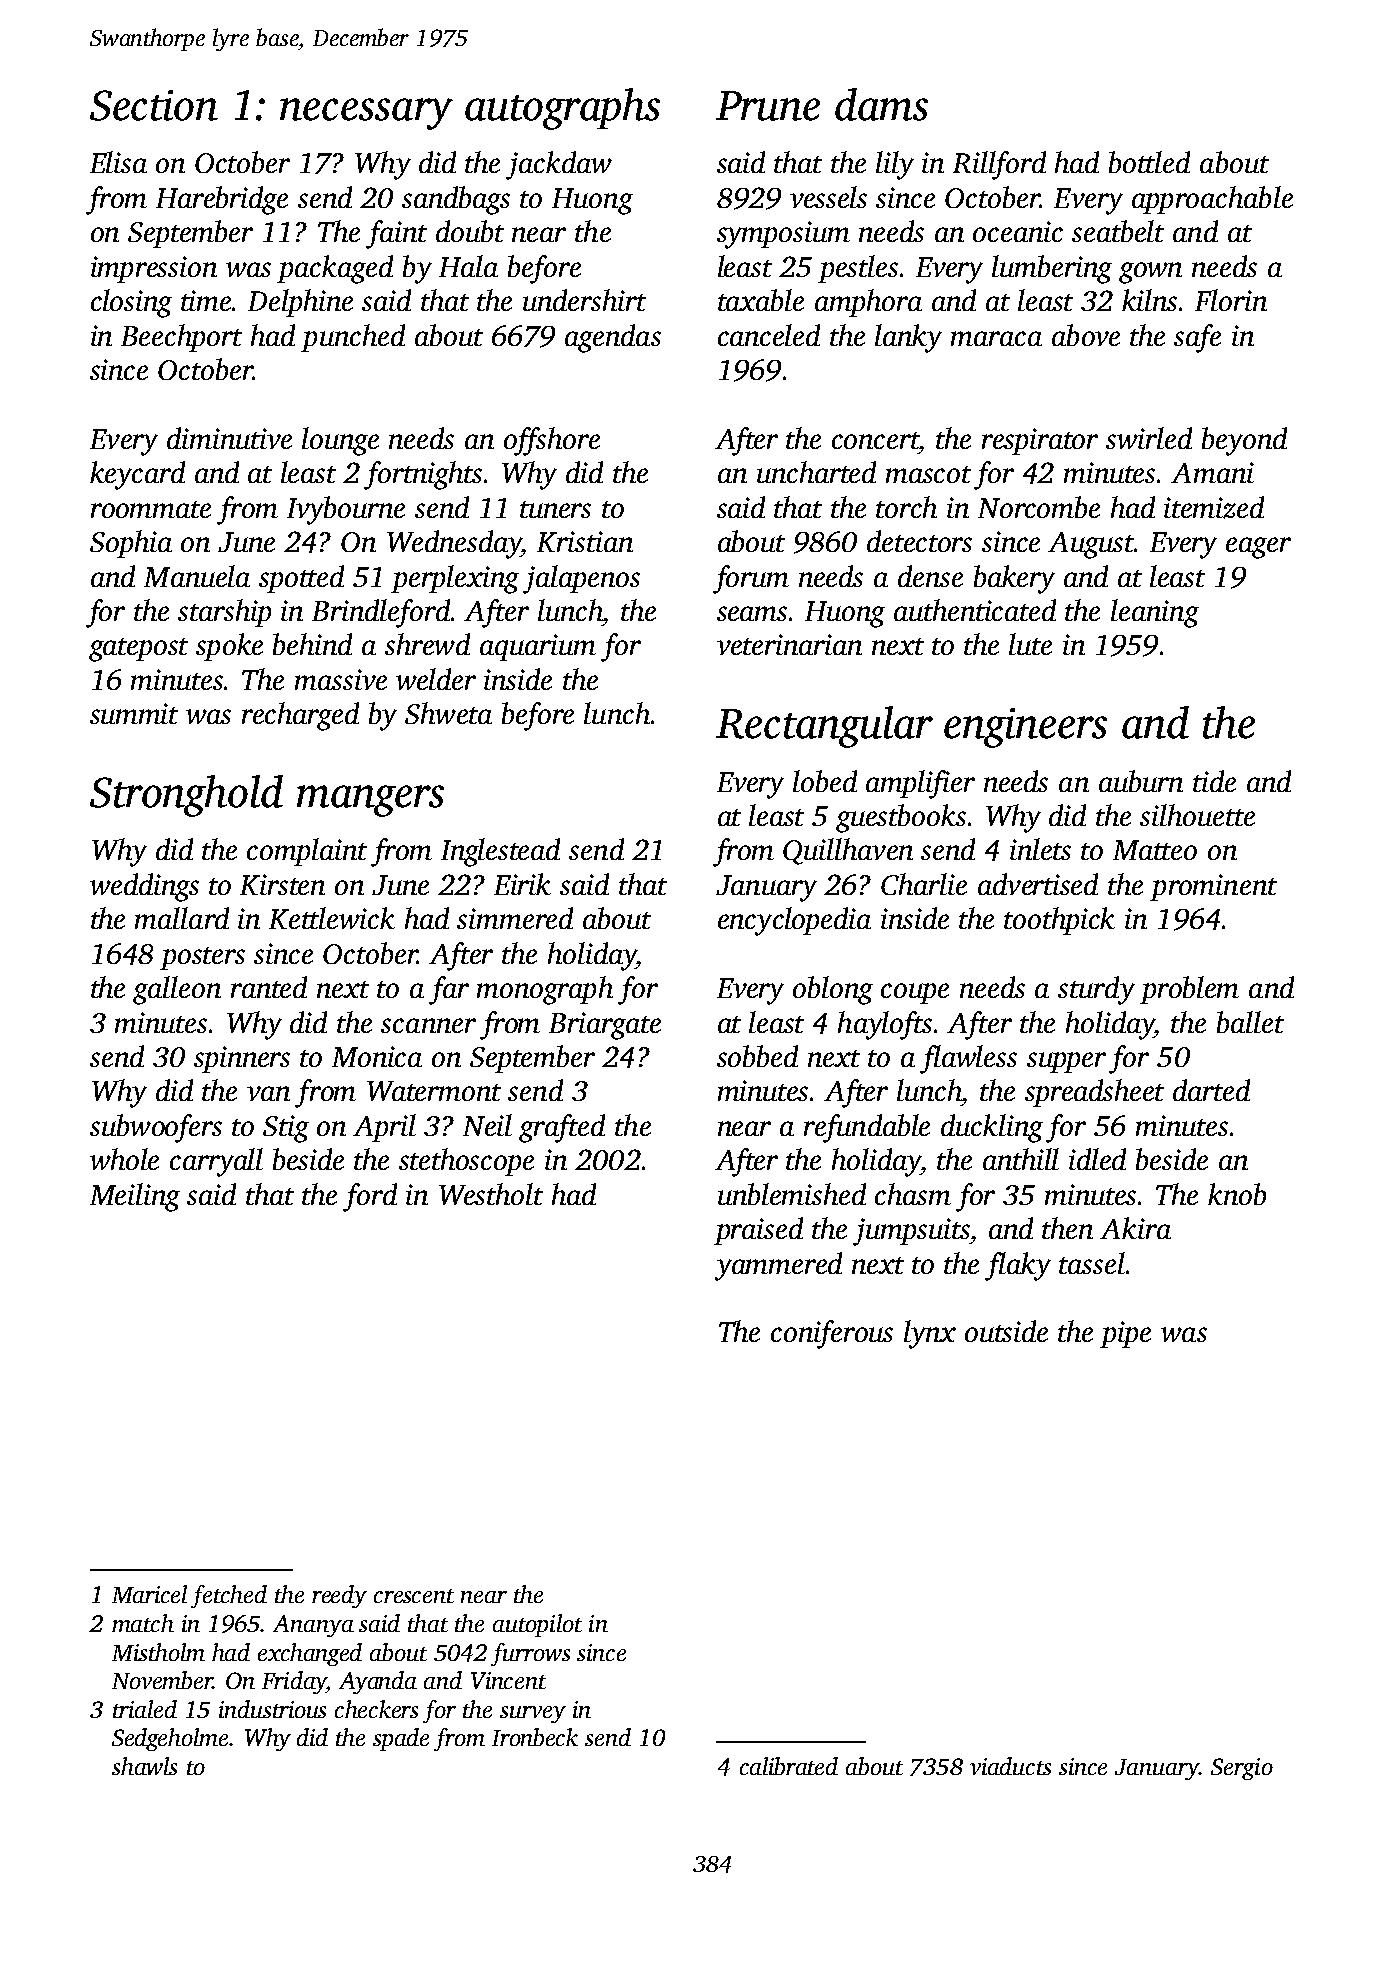 This image has width=1386, height=1969. What do you see at coordinates (186, 796) in the image?
I see `Stronghold` at bounding box center [186, 796].
